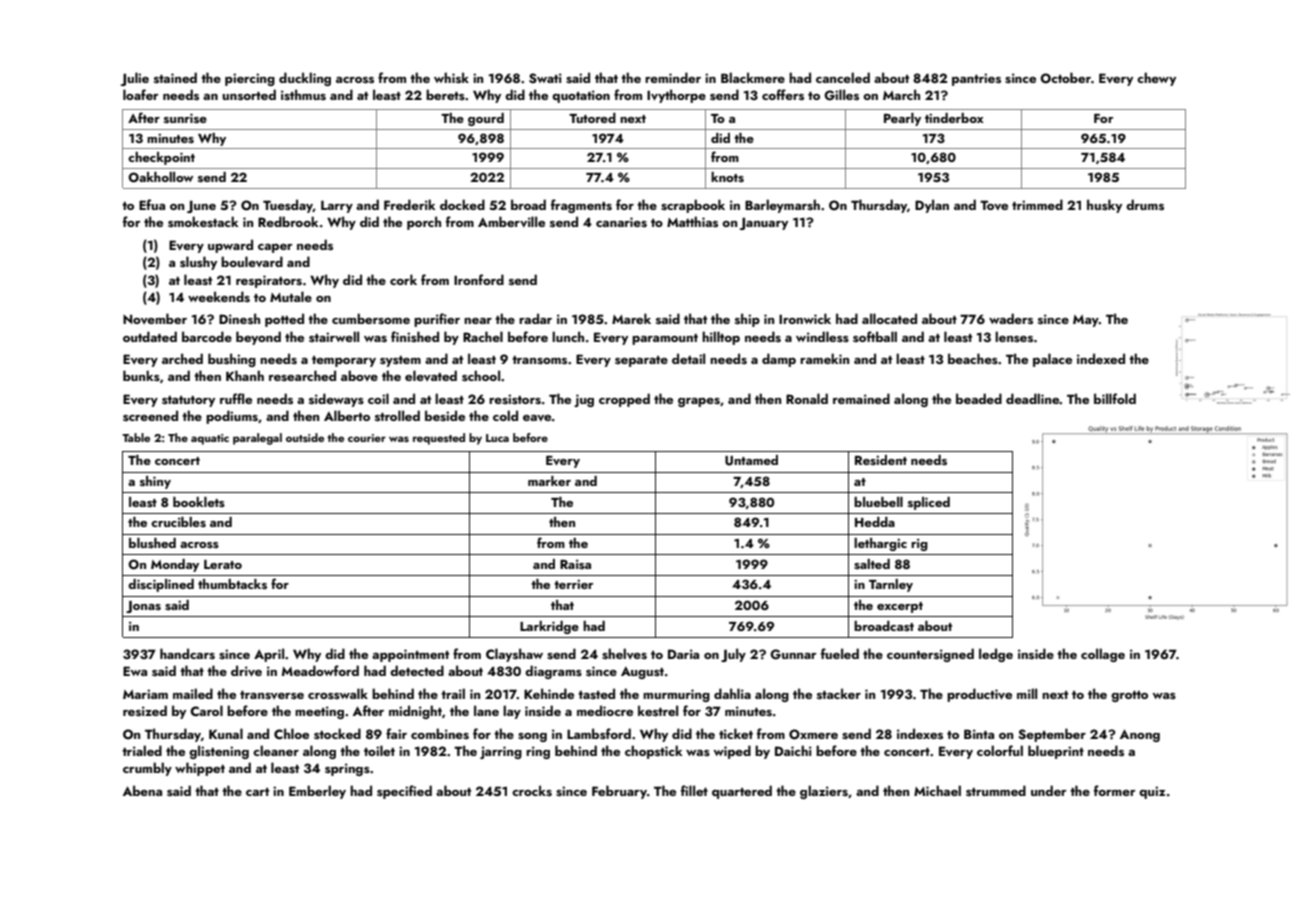 This screenshot has height=924, width=1308. What do you see at coordinates (226, 733) in the screenshot?
I see `Kunal` at bounding box center [226, 733].
